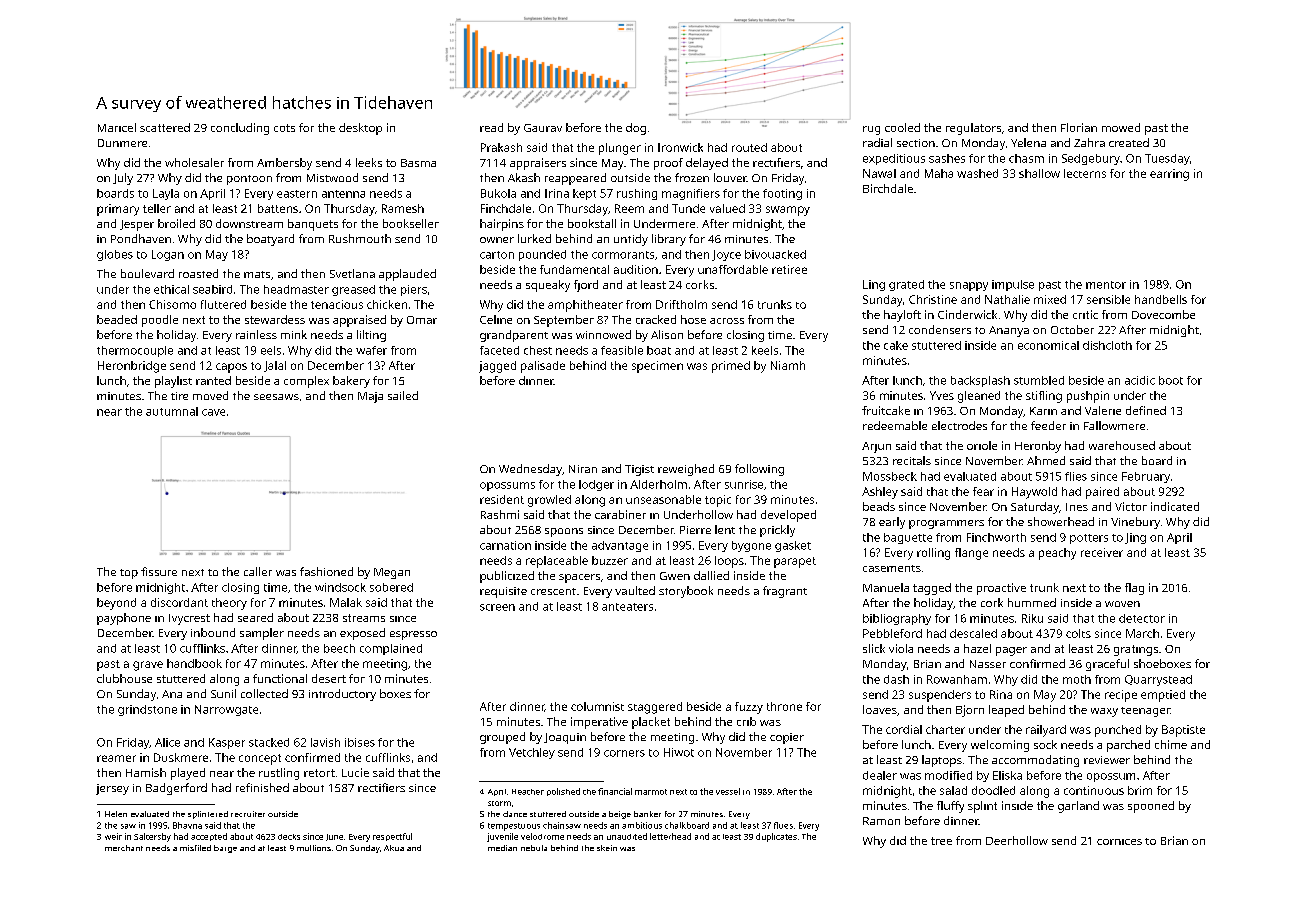 The width and height of the screenshot is (1308, 924). Describe the element at coordinates (278, 208) in the screenshot. I see `battens` at that location.
